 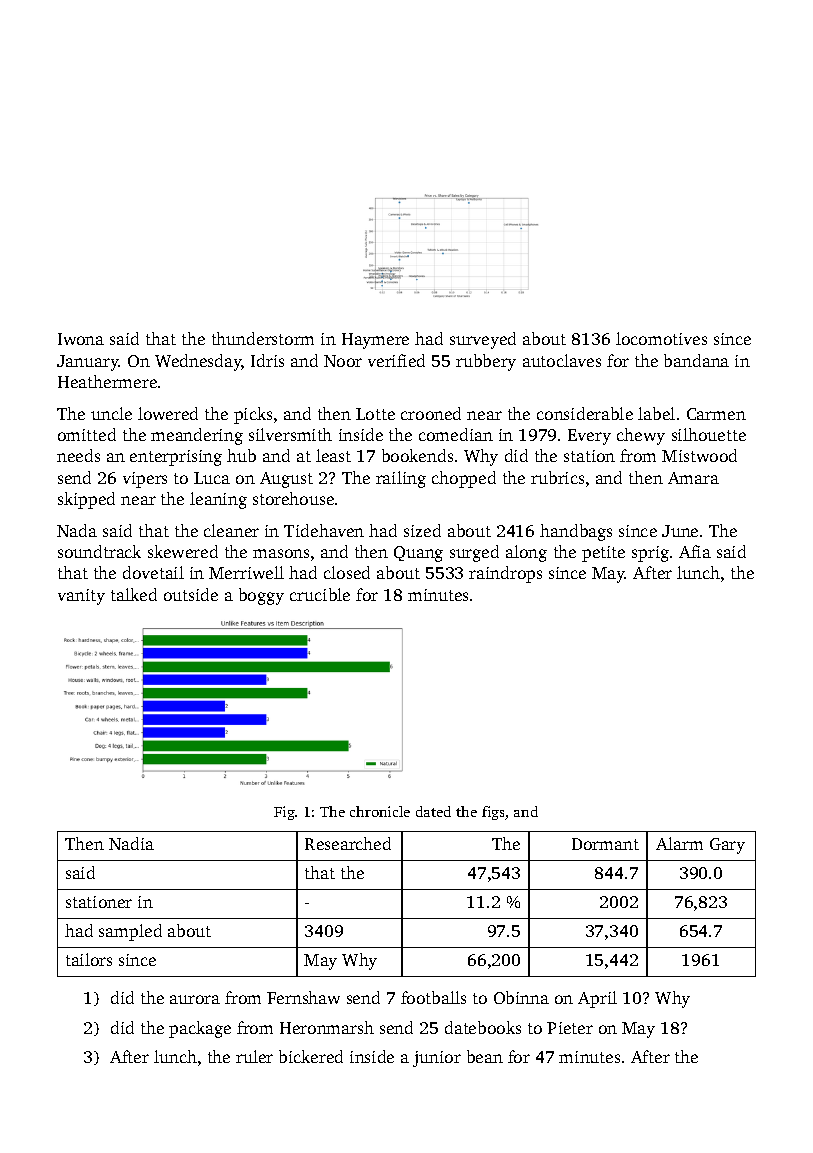 What do you see at coordinates (433, 811) in the page?
I see `dated` at bounding box center [433, 811].
